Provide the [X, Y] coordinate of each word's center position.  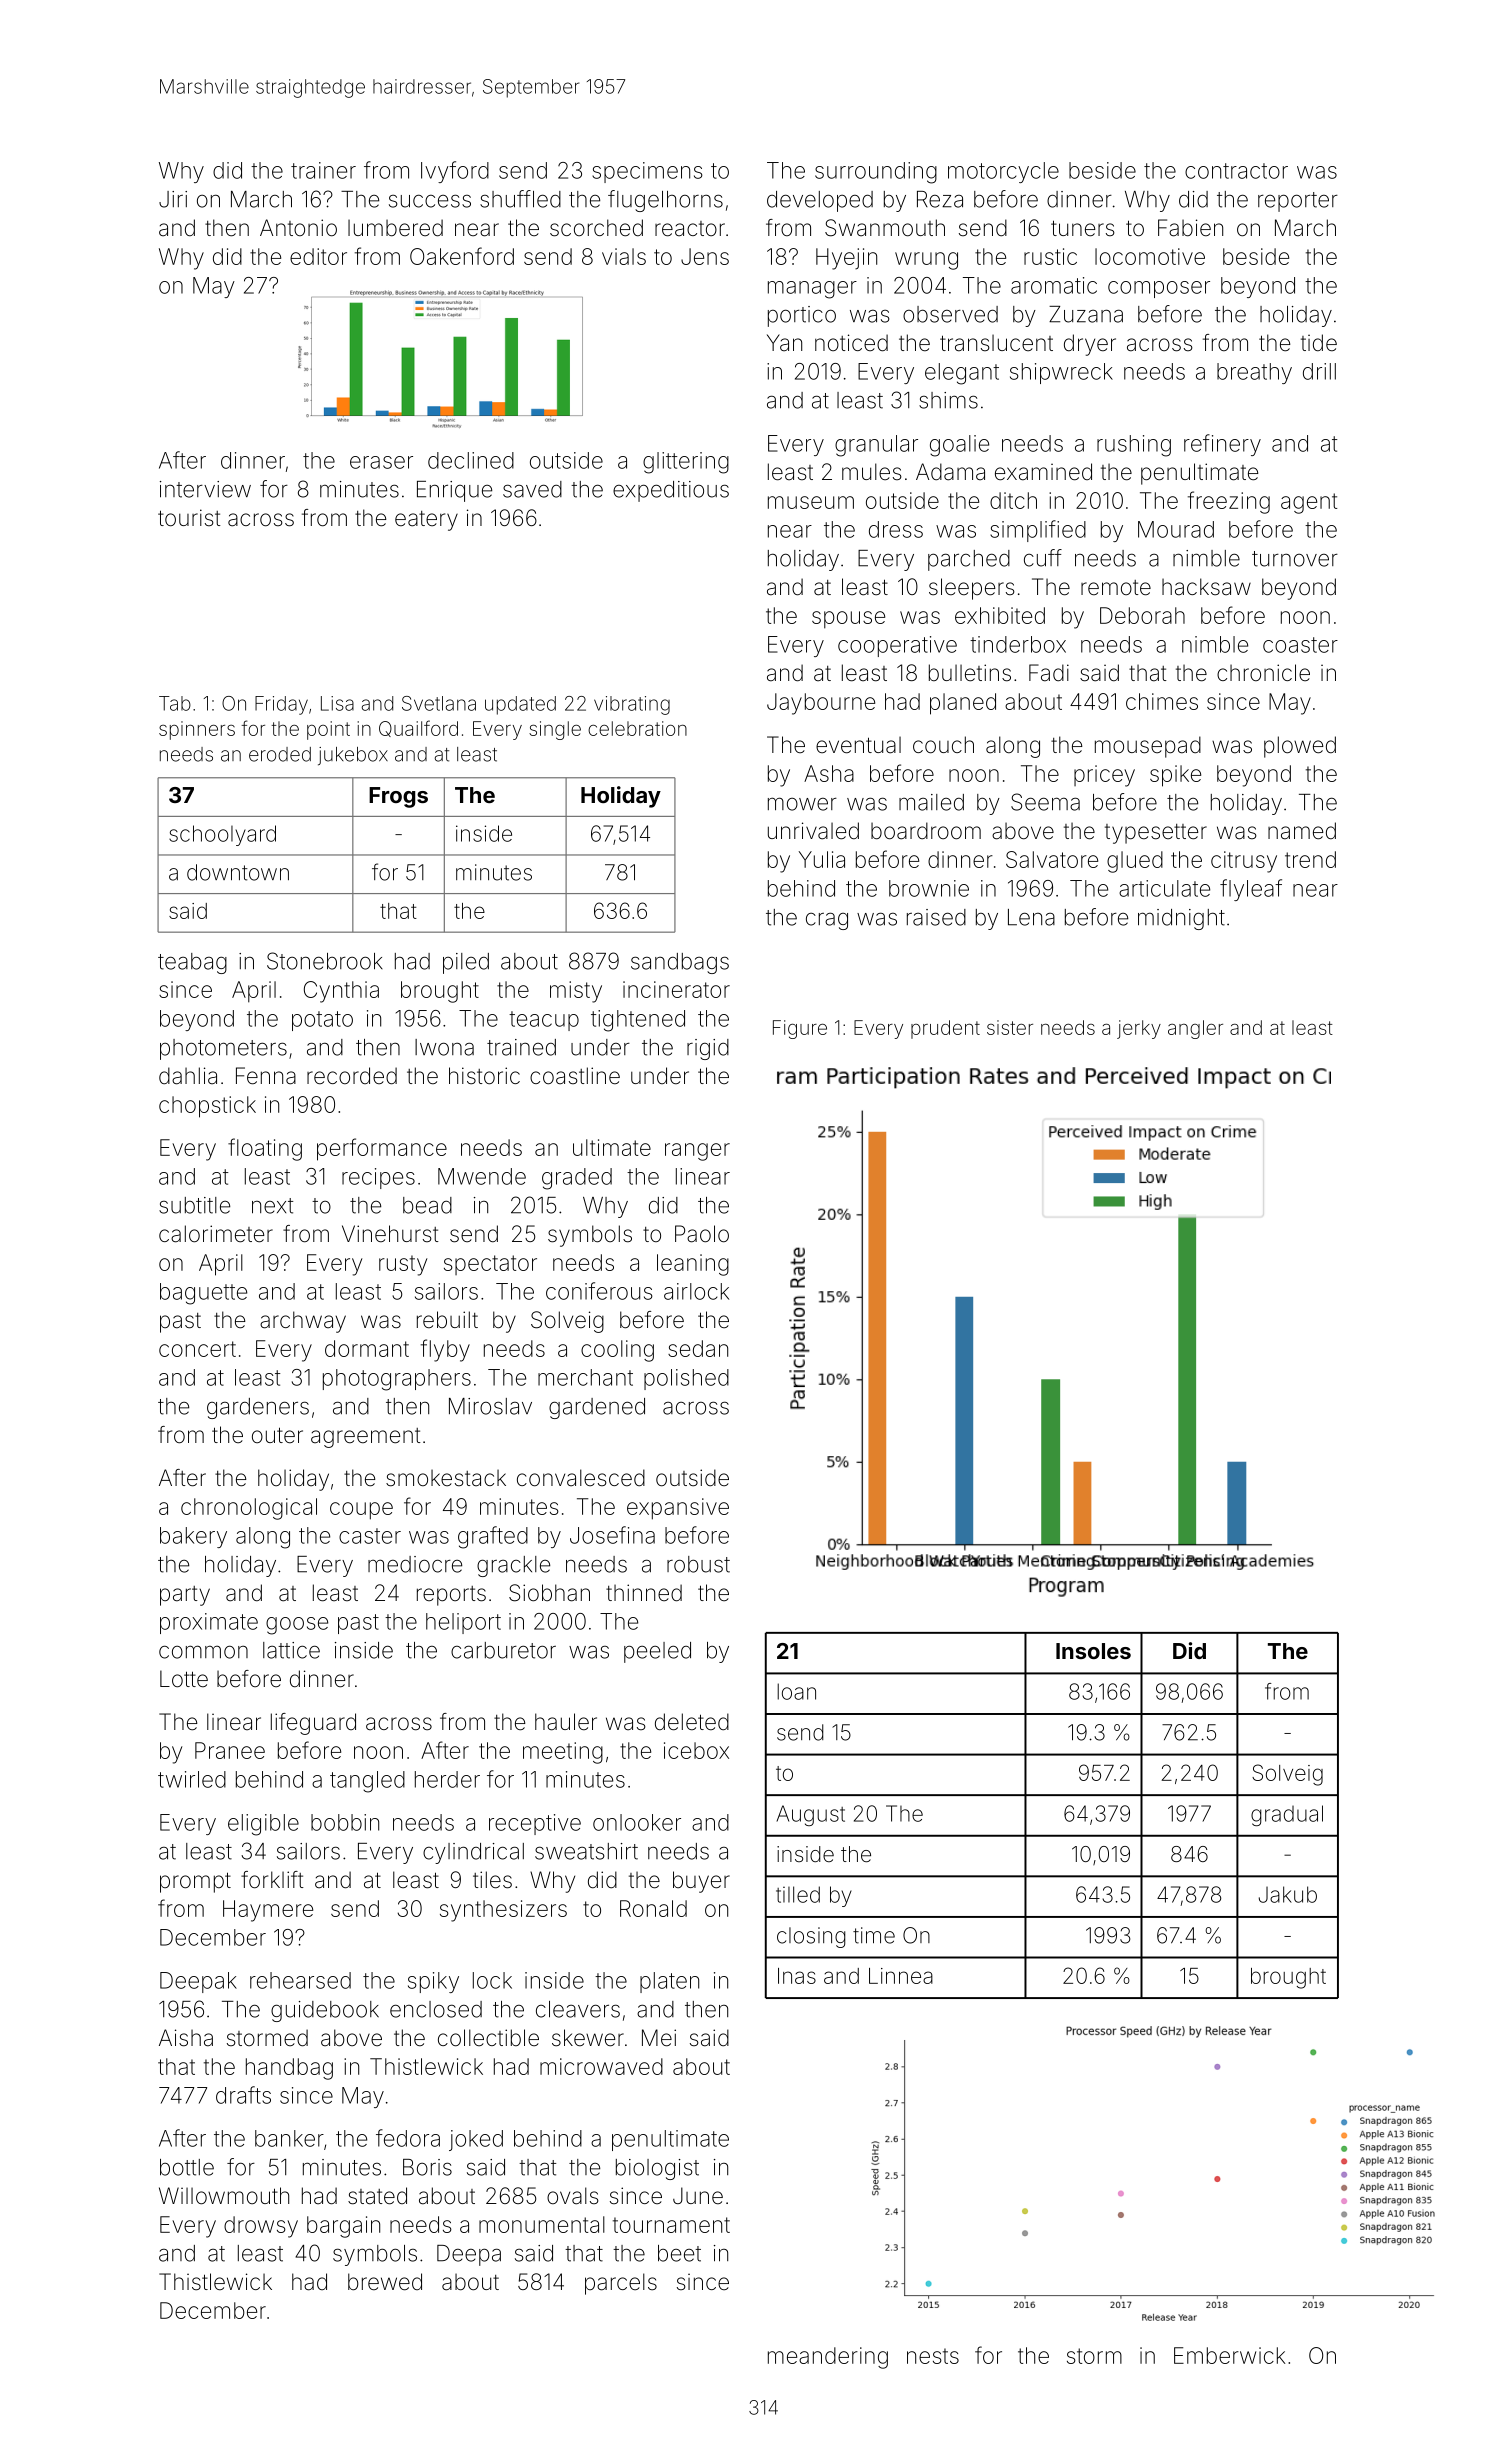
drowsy [261, 2227]
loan [796, 1691]
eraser [381, 462]
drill [1319, 371]
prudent [945, 1029]
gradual [1287, 1815]
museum [811, 502]
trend [1310, 859]
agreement [366, 1438]
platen [669, 1982]
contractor [1236, 171]
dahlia [188, 1076]
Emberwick [1229, 2355]
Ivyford [455, 172]
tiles [492, 1880]
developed [820, 201]
